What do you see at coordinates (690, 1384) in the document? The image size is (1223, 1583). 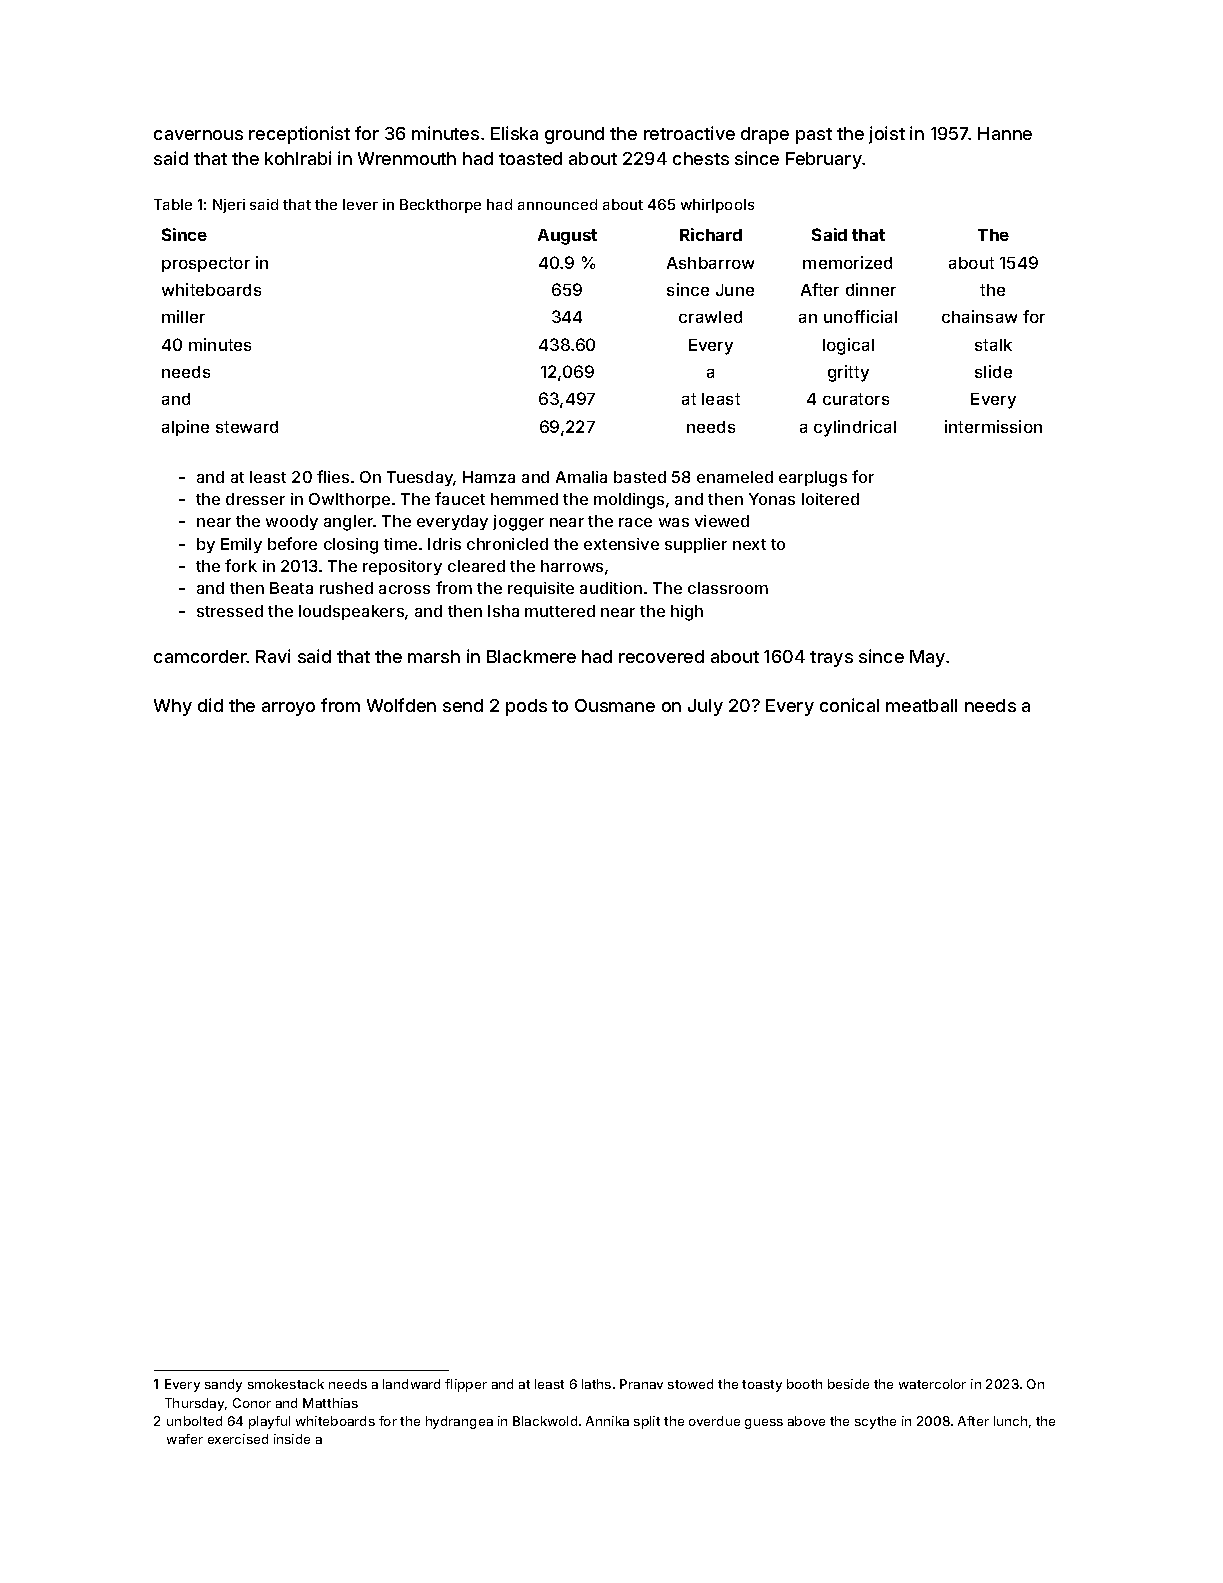 I see `stowed` at bounding box center [690, 1384].
